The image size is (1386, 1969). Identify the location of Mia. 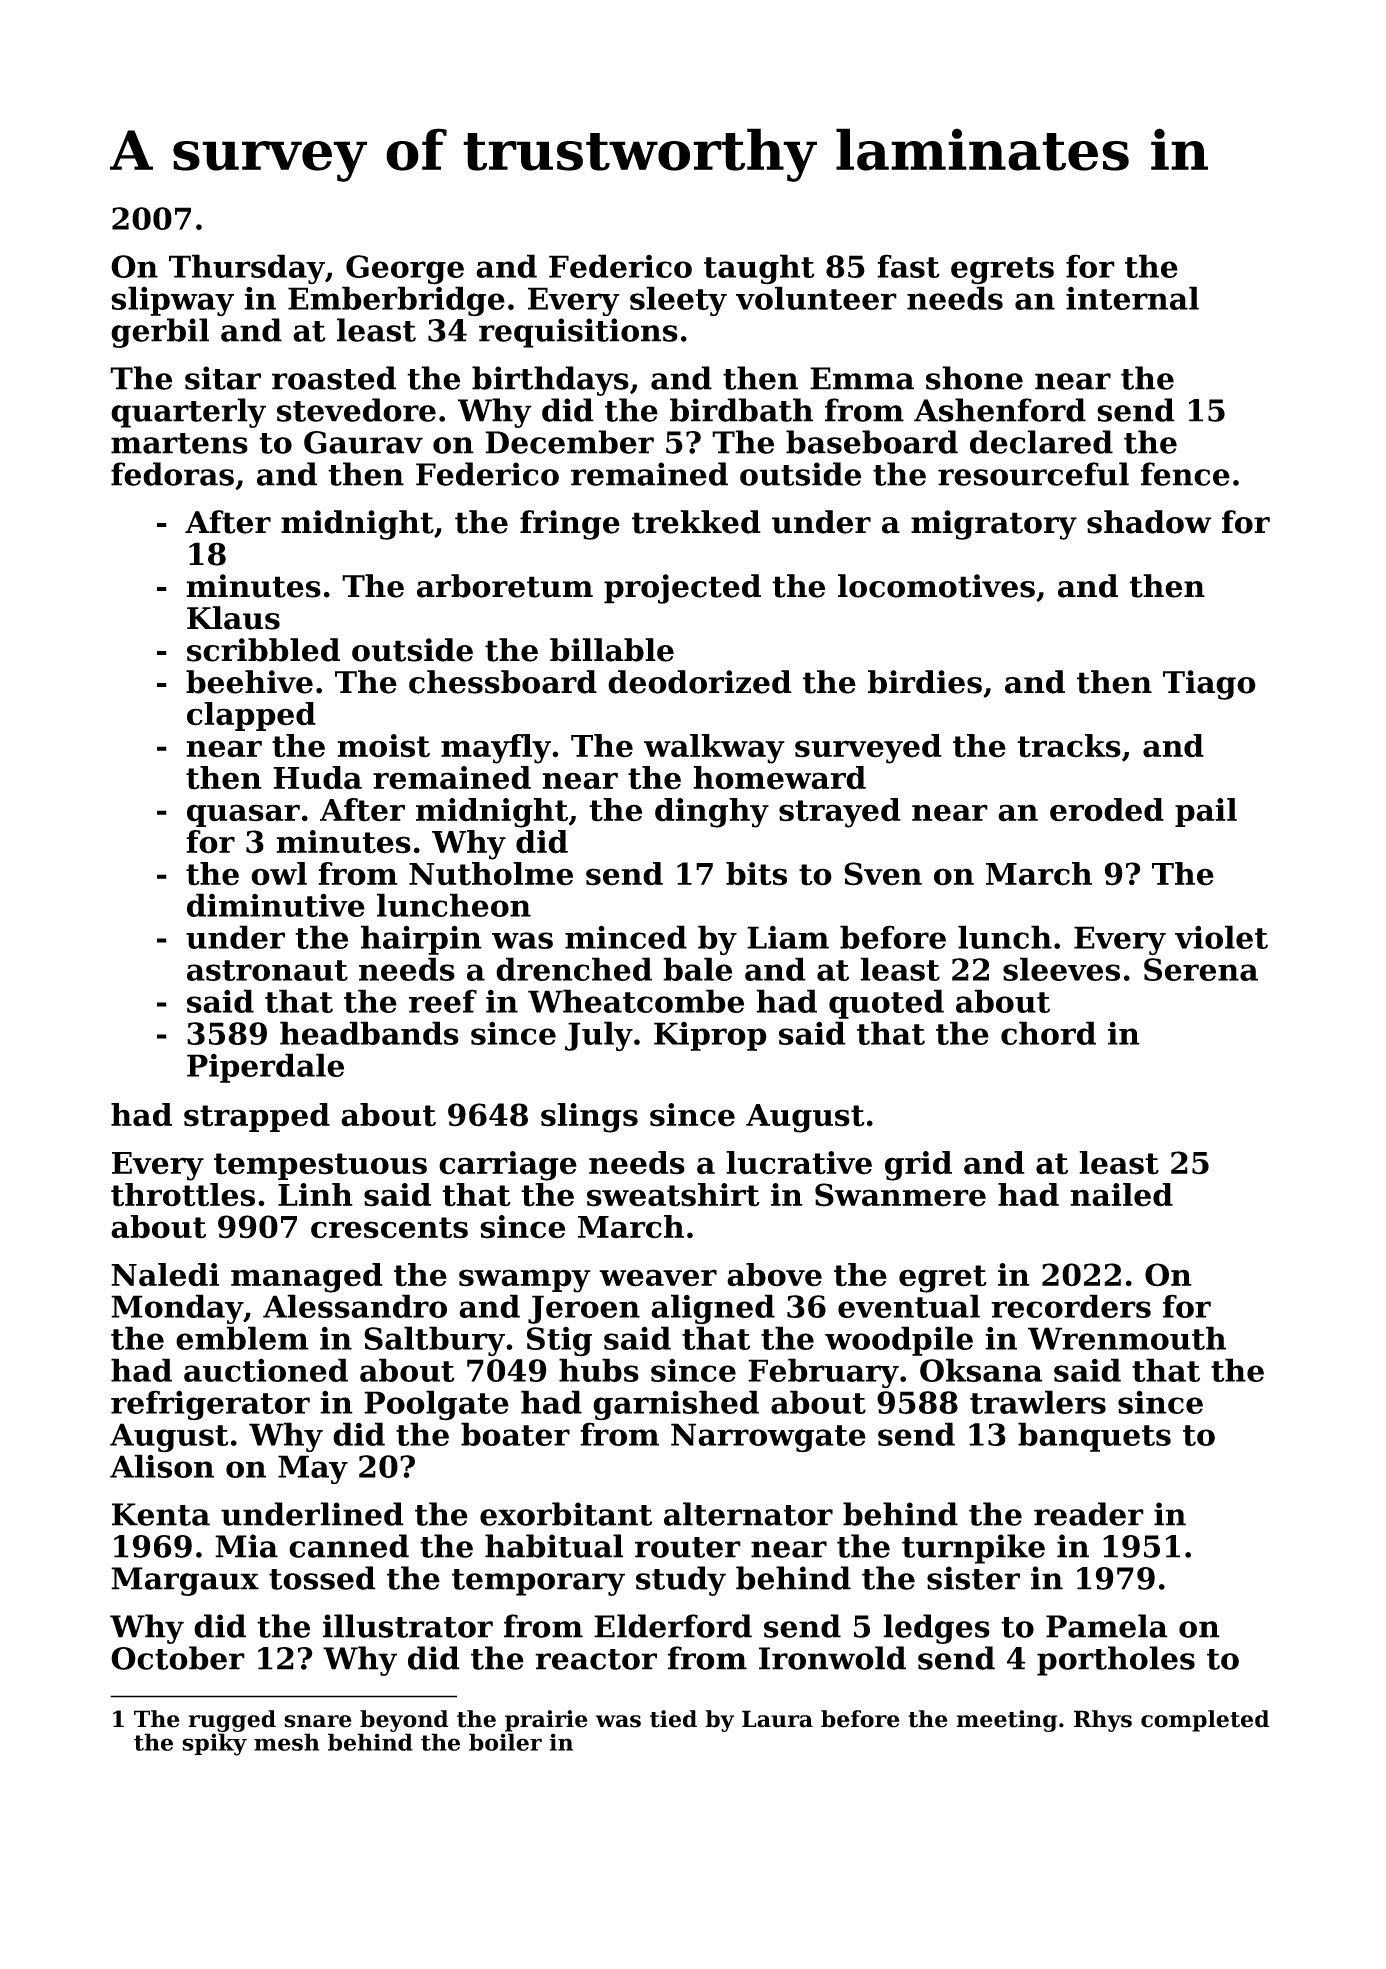
(246, 1546).
